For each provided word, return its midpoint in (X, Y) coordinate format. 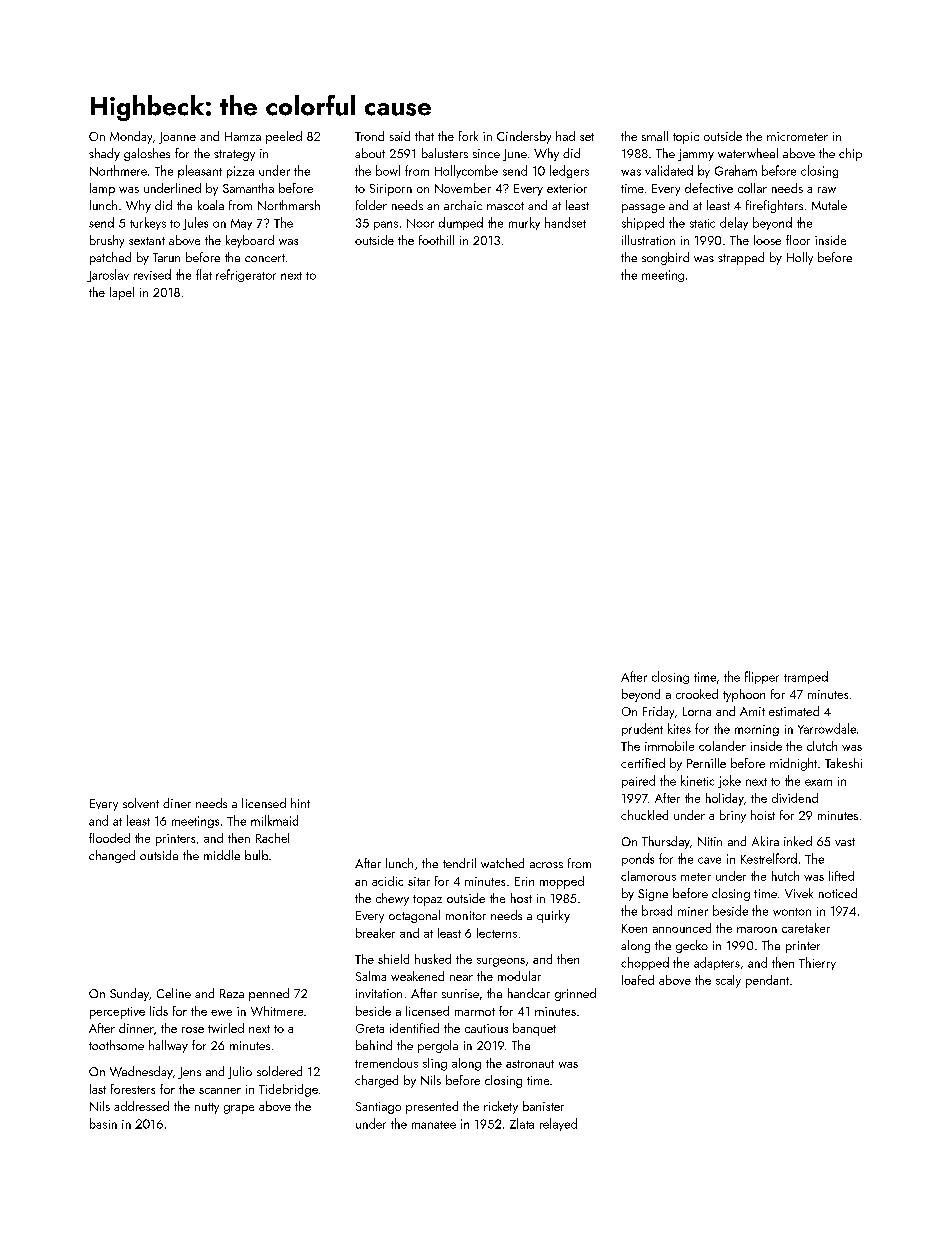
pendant (767, 981)
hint (300, 803)
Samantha (248, 188)
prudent (642, 729)
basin (103, 1123)
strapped (741, 258)
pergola (438, 1046)
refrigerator (246, 275)
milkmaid (274, 820)
